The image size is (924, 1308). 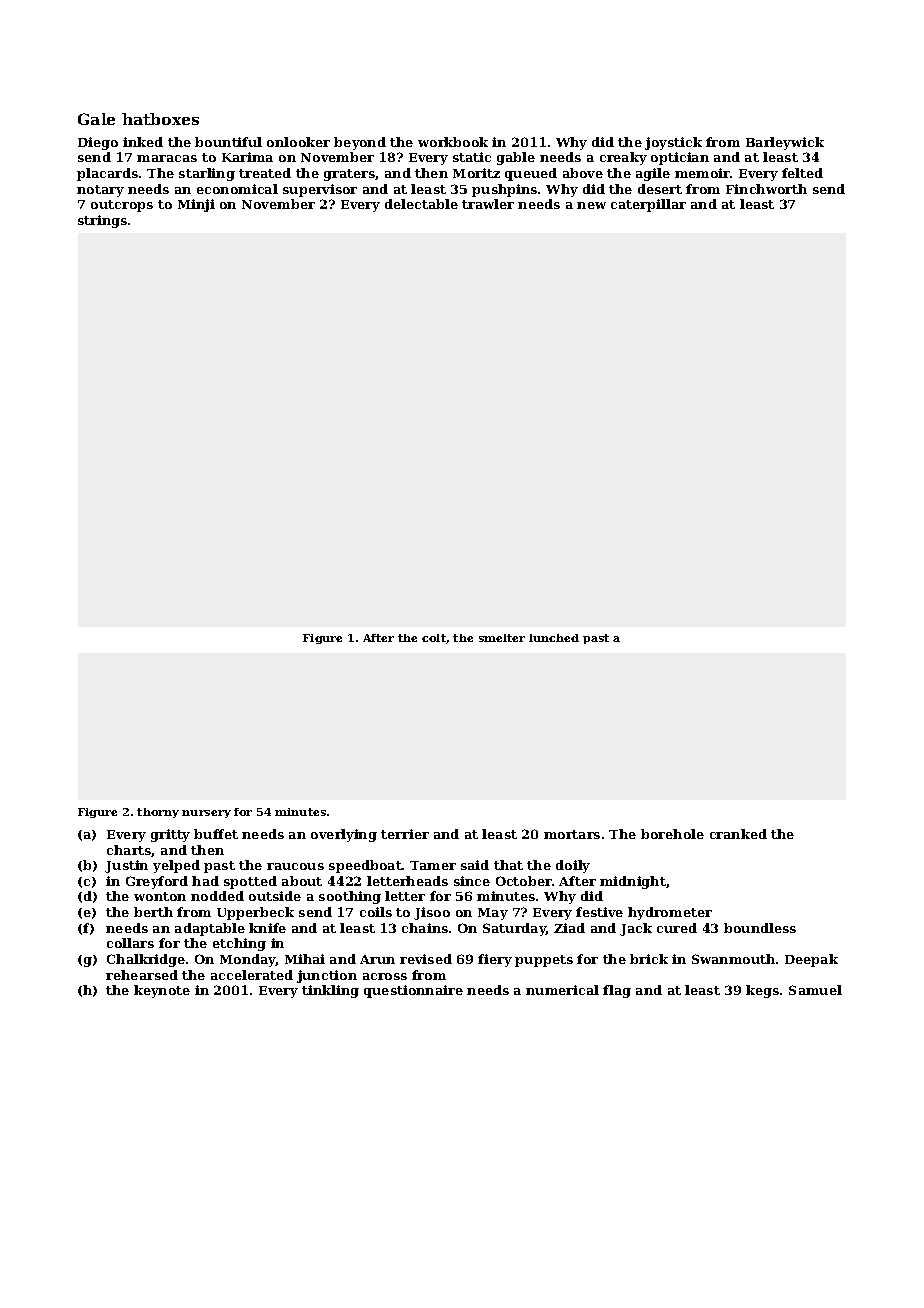 What do you see at coordinates (143, 142) in the page?
I see `inked` at bounding box center [143, 142].
